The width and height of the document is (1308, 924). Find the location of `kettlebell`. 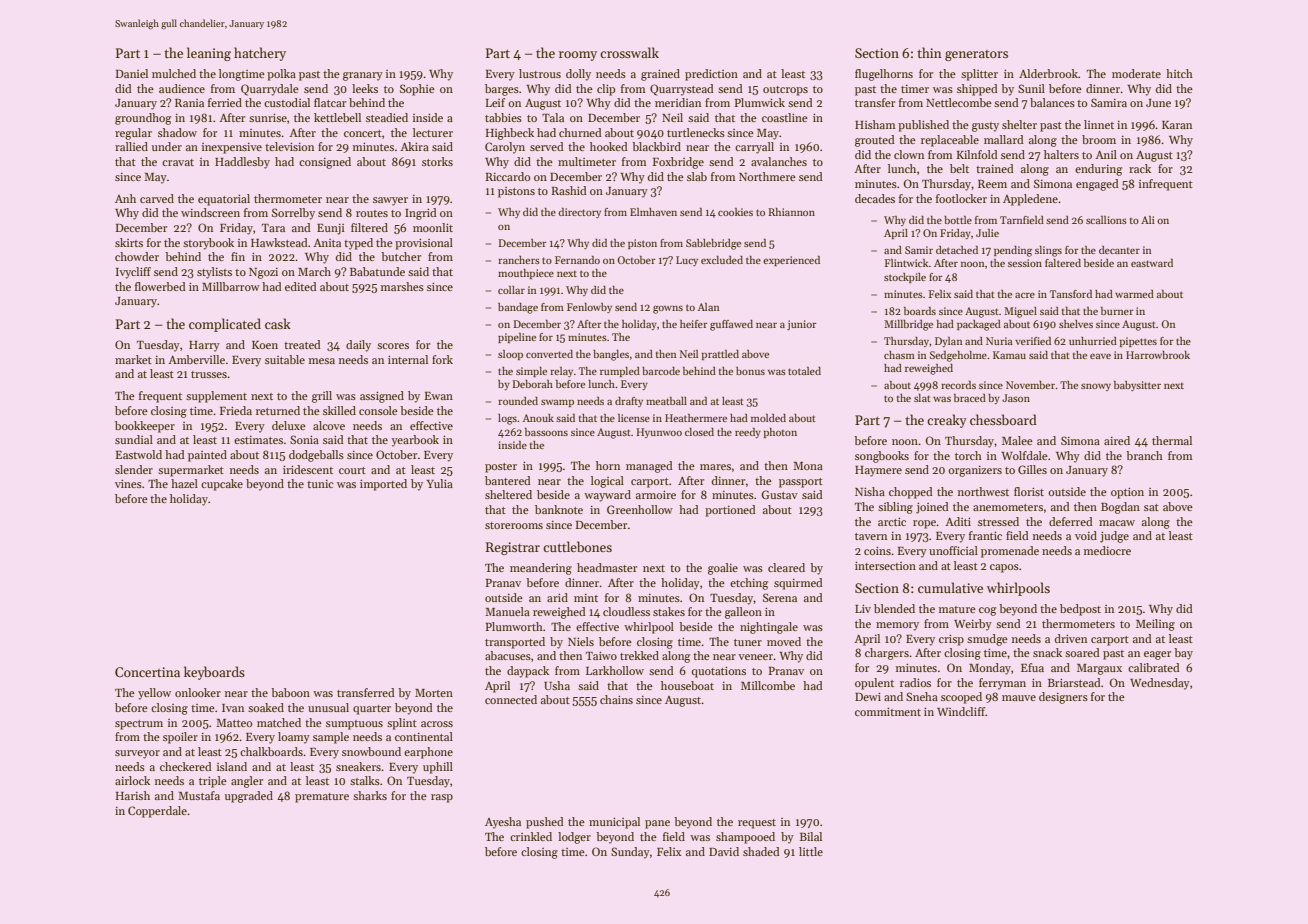

kettlebell is located at coordinates (337, 117).
